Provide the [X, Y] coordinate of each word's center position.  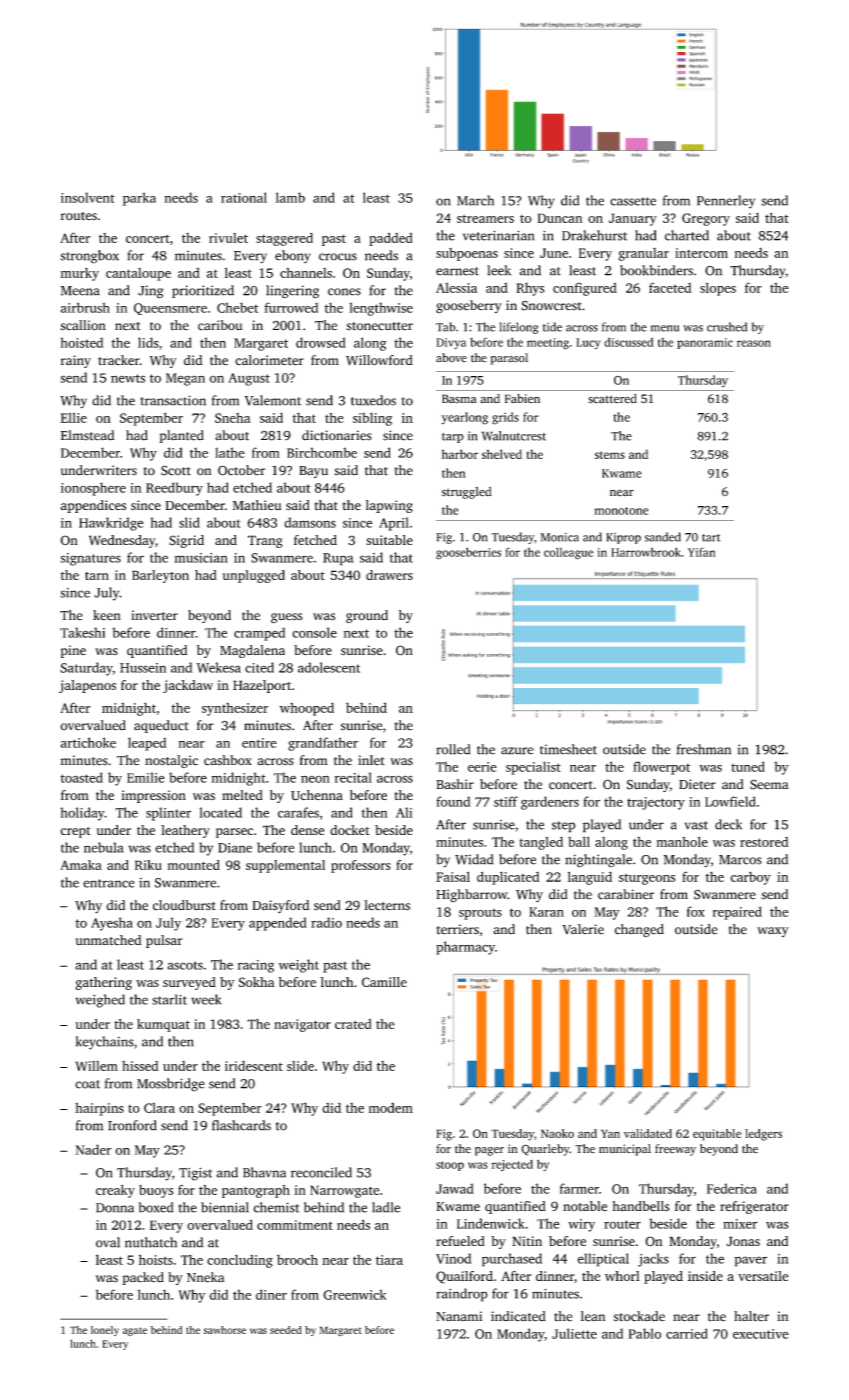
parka [139, 199]
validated [648, 1133]
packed [143, 1278]
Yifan [702, 552]
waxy [773, 932]
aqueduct [161, 726]
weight [299, 966]
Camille [384, 982]
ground [367, 616]
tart [711, 538]
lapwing [389, 506]
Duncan [560, 218]
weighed [100, 1001]
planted [181, 436]
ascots [185, 965]
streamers [485, 218]
